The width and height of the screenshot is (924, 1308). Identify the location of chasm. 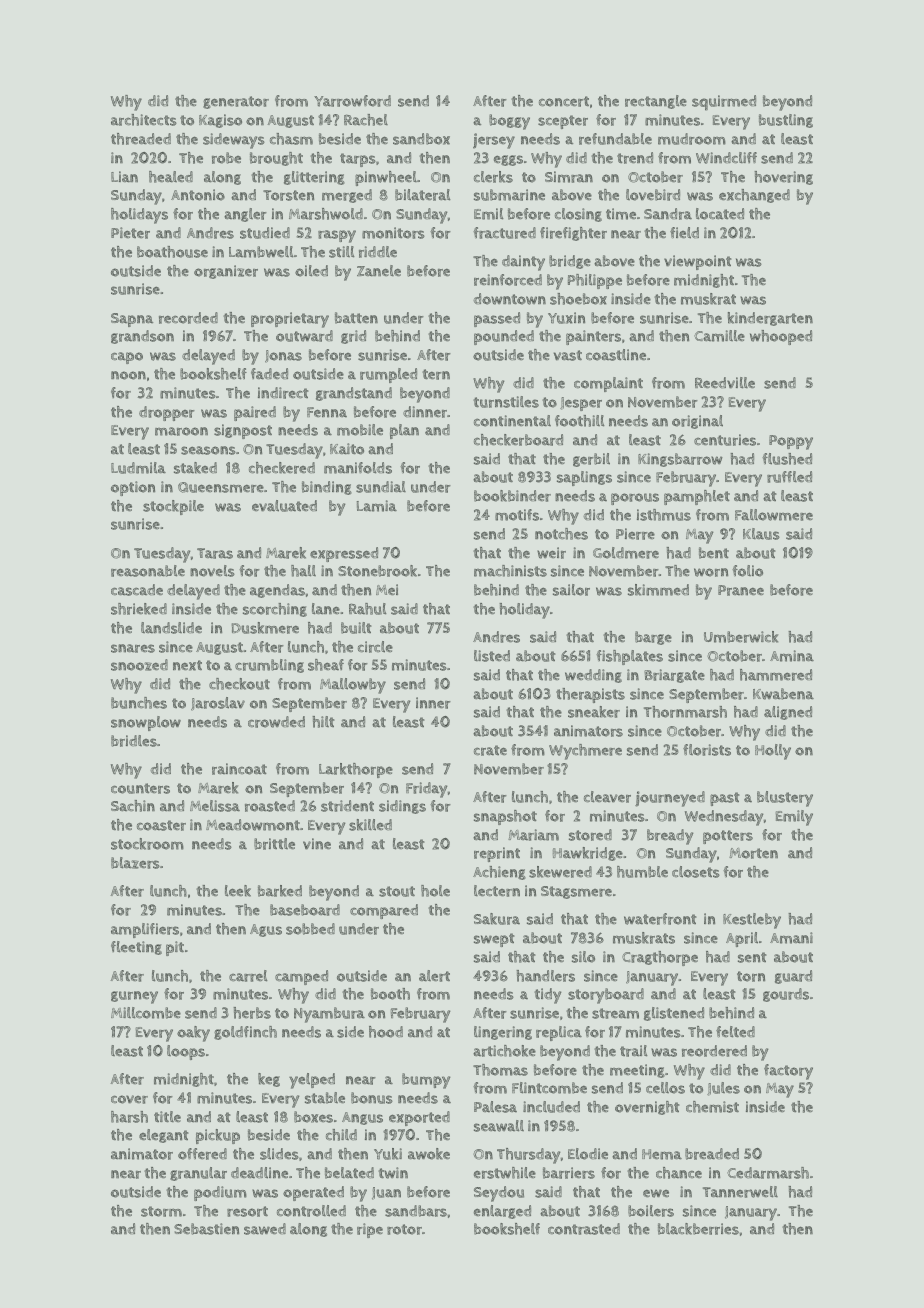
(291, 139).
